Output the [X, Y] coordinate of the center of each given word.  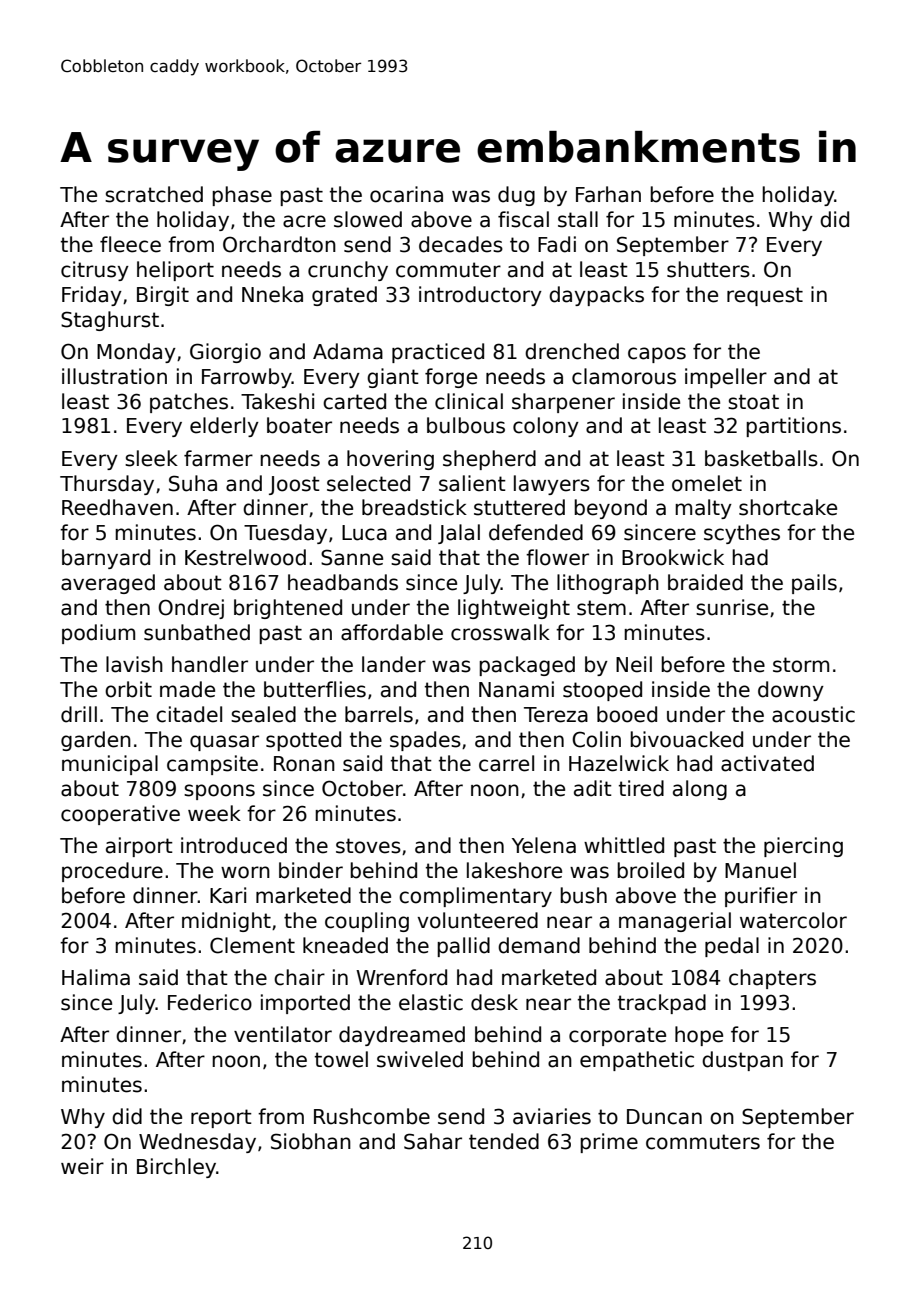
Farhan [608, 194]
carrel [506, 763]
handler [210, 664]
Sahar [433, 1141]
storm [801, 665]
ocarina [406, 194]
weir [82, 1166]
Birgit [163, 296]
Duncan [664, 1117]
